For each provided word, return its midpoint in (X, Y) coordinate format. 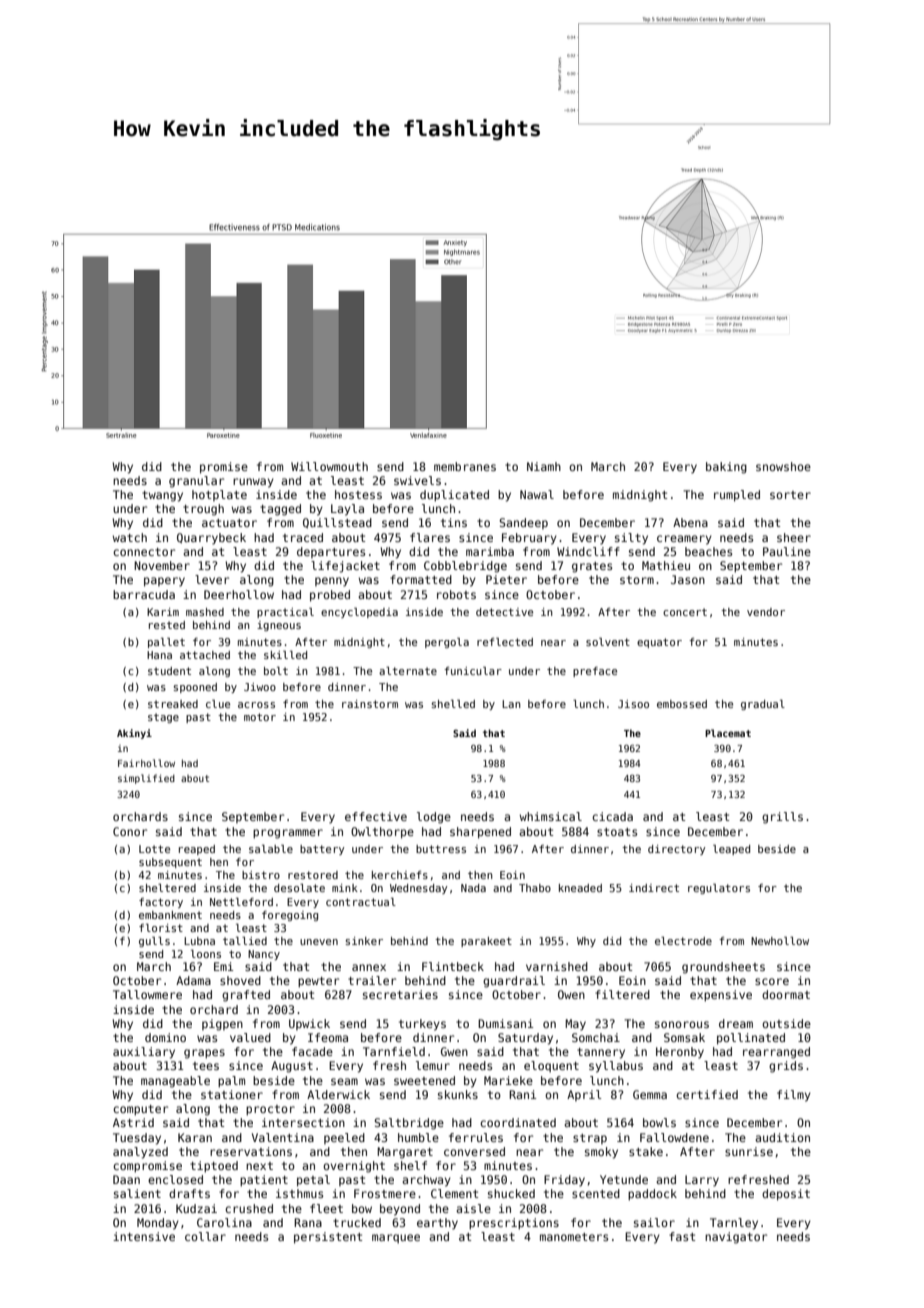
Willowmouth (329, 466)
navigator (736, 1238)
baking (726, 468)
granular (196, 482)
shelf (410, 1165)
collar (205, 1236)
